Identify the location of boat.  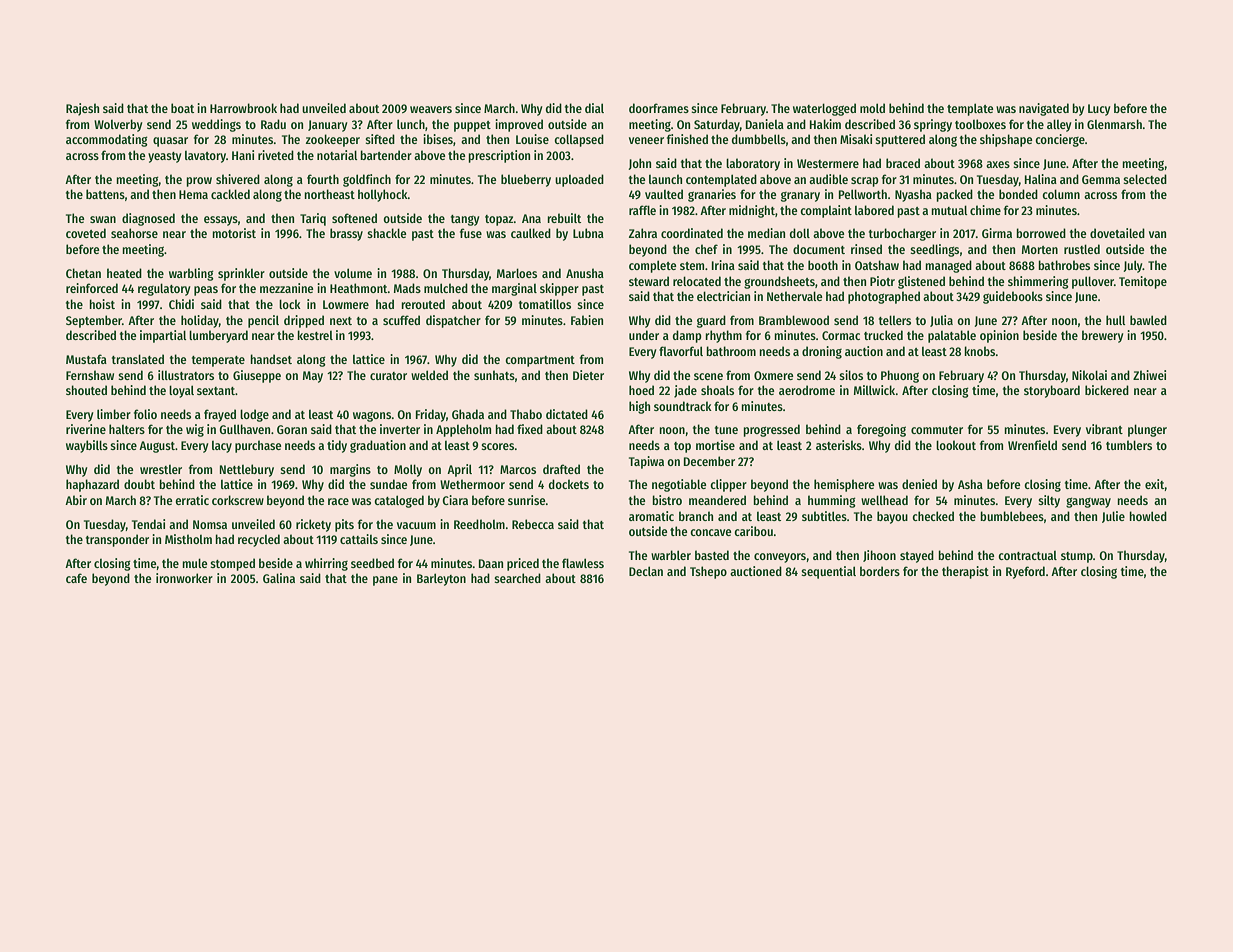
(182, 108).
